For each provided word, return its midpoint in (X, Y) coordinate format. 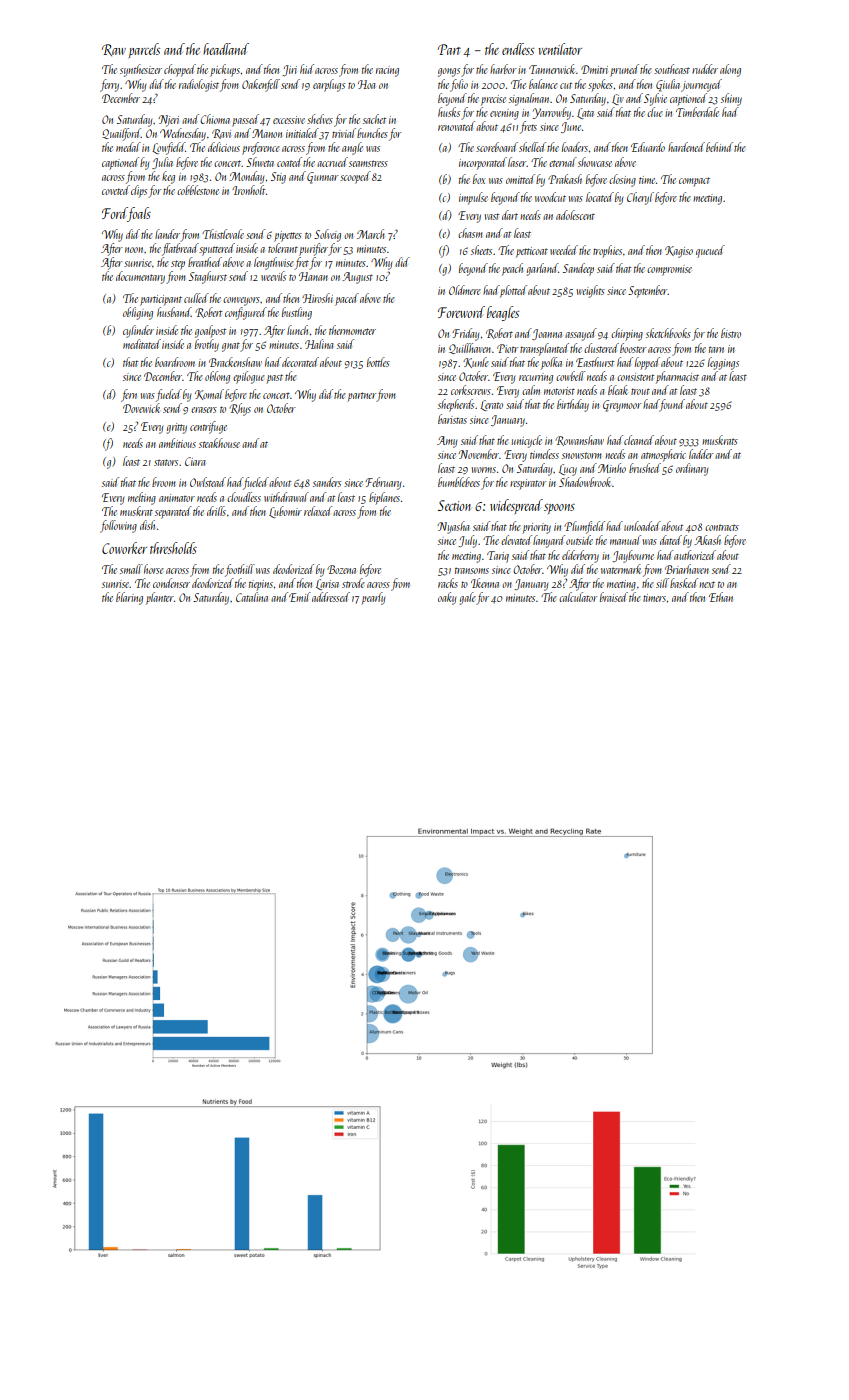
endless (518, 49)
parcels (144, 50)
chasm (470, 233)
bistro (731, 333)
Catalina (252, 597)
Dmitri (594, 69)
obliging (138, 313)
